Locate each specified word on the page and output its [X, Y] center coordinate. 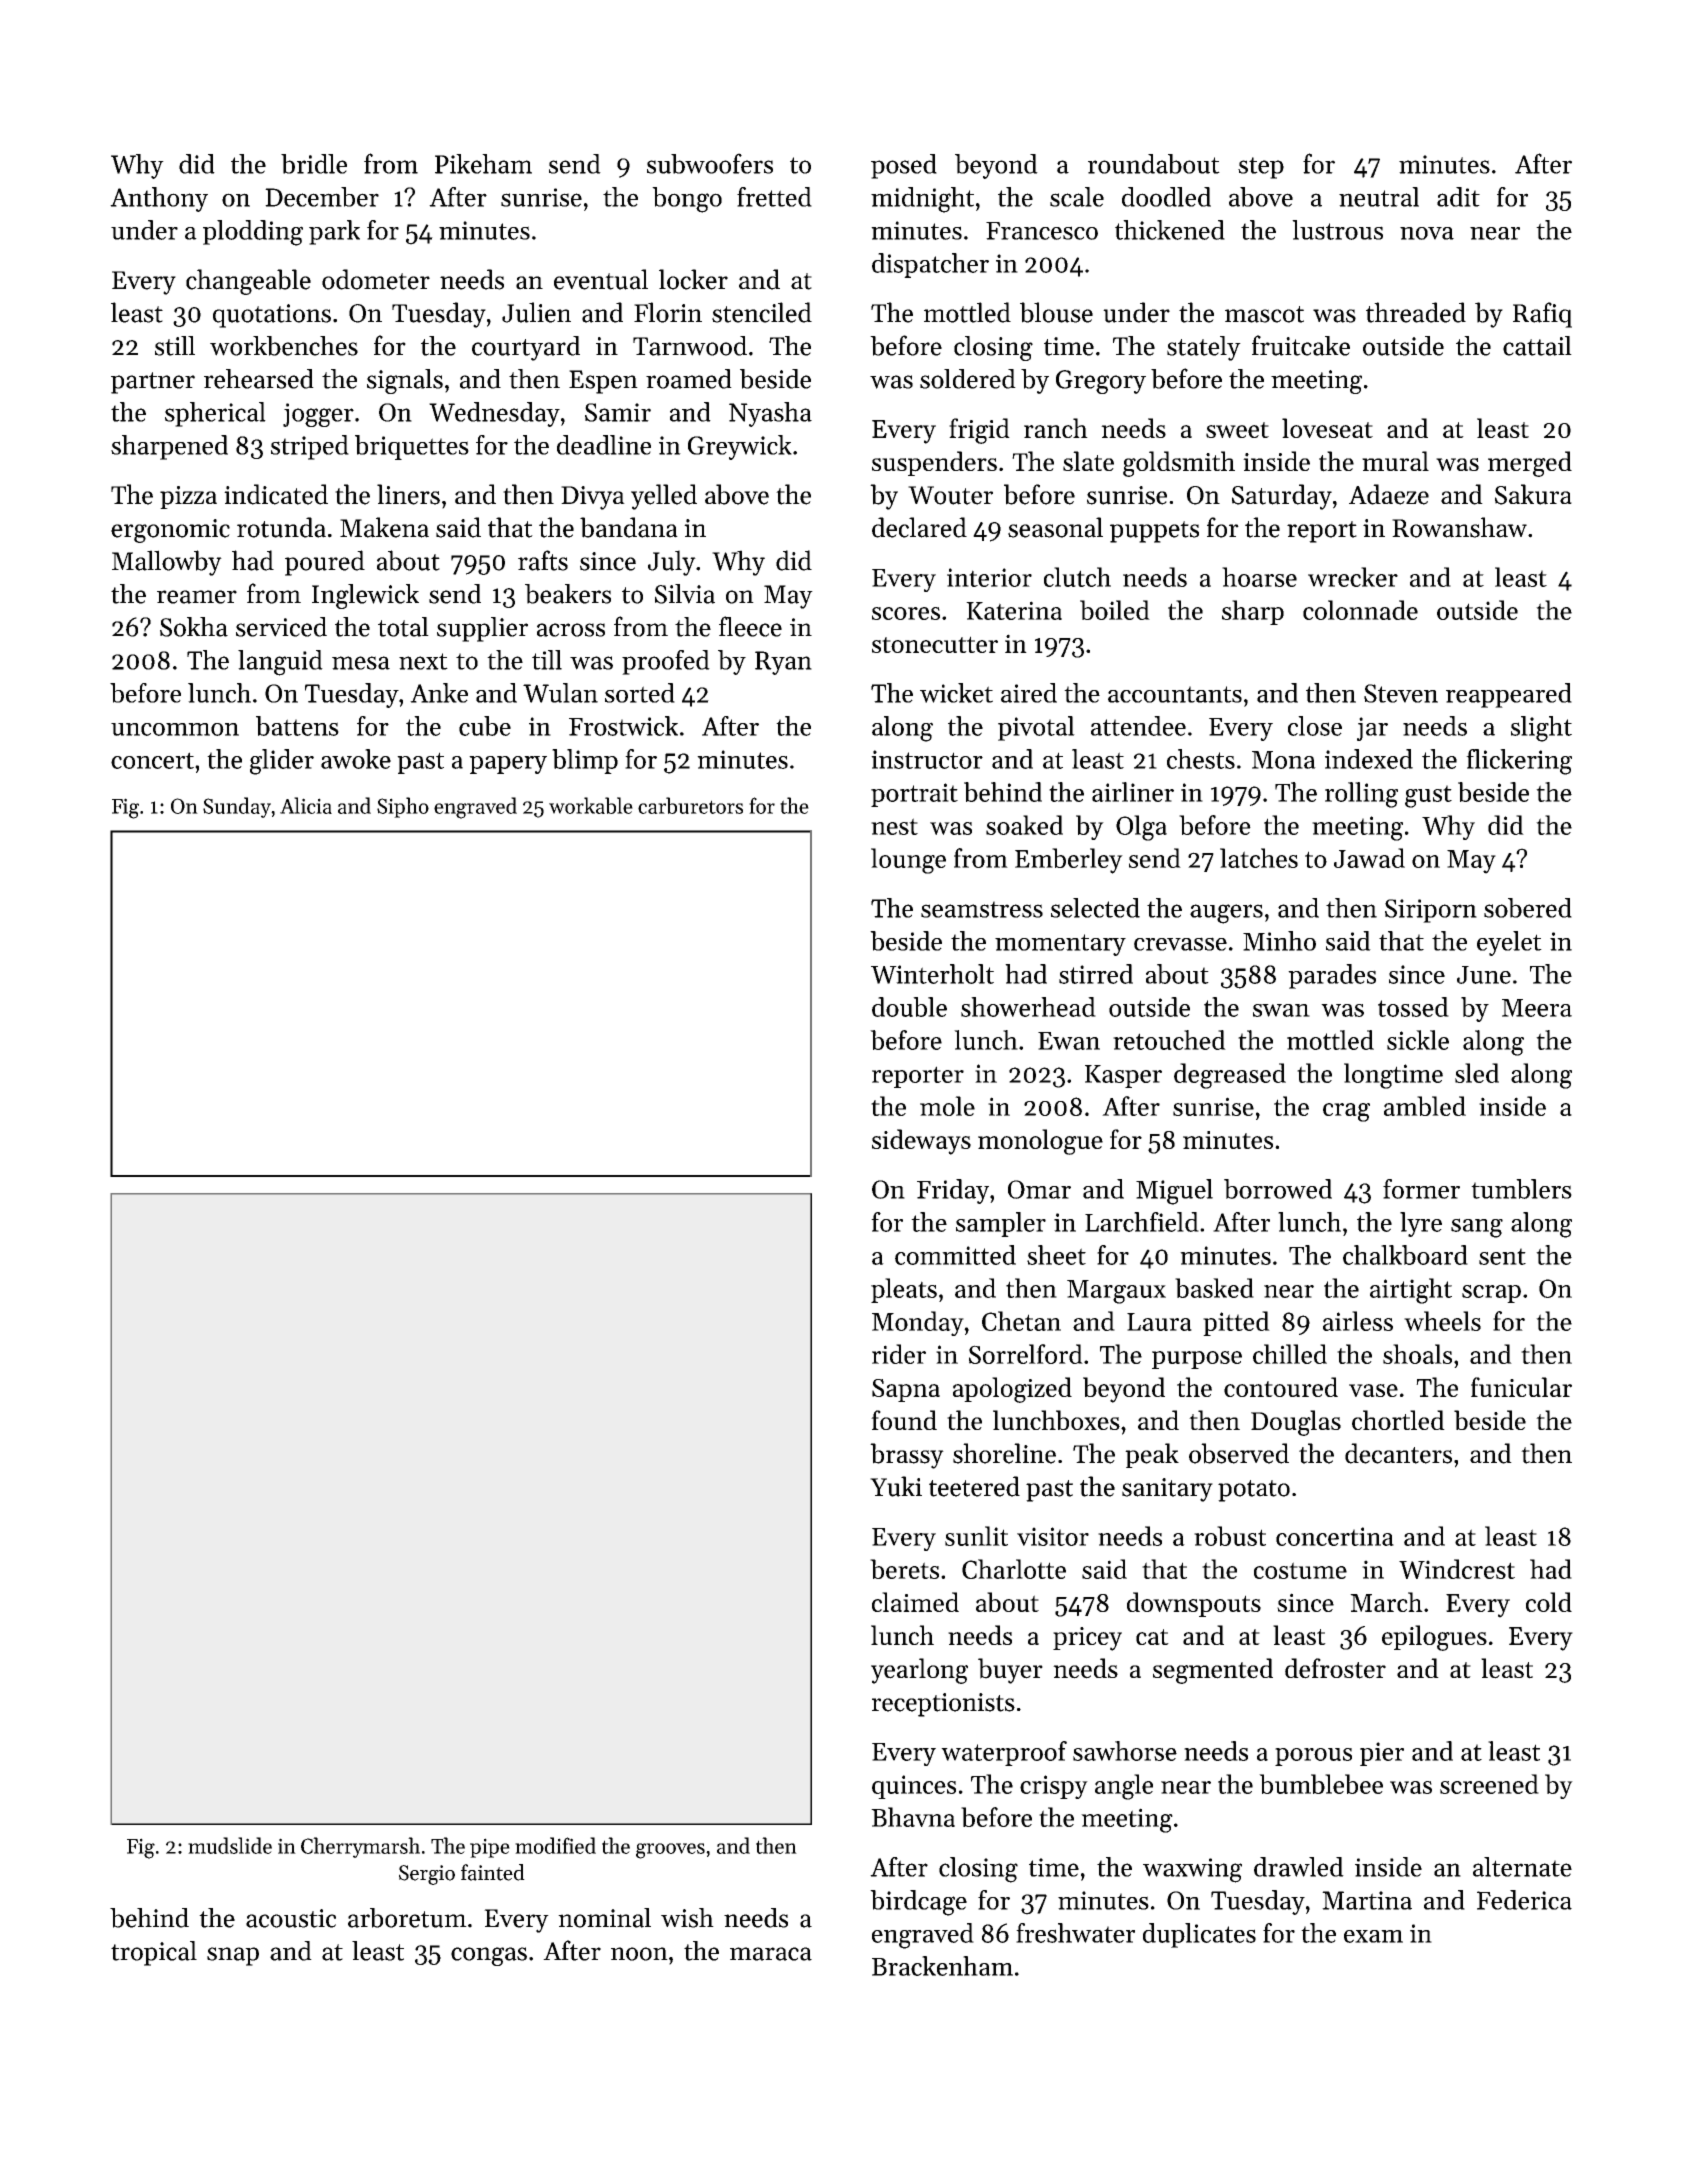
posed [904, 166]
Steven [1401, 693]
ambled [1425, 1106]
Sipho [403, 807]
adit [1458, 197]
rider [899, 1354]
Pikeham [483, 164]
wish [687, 1918]
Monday [918, 1323]
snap [233, 1956]
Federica [1524, 1900]
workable [591, 805]
